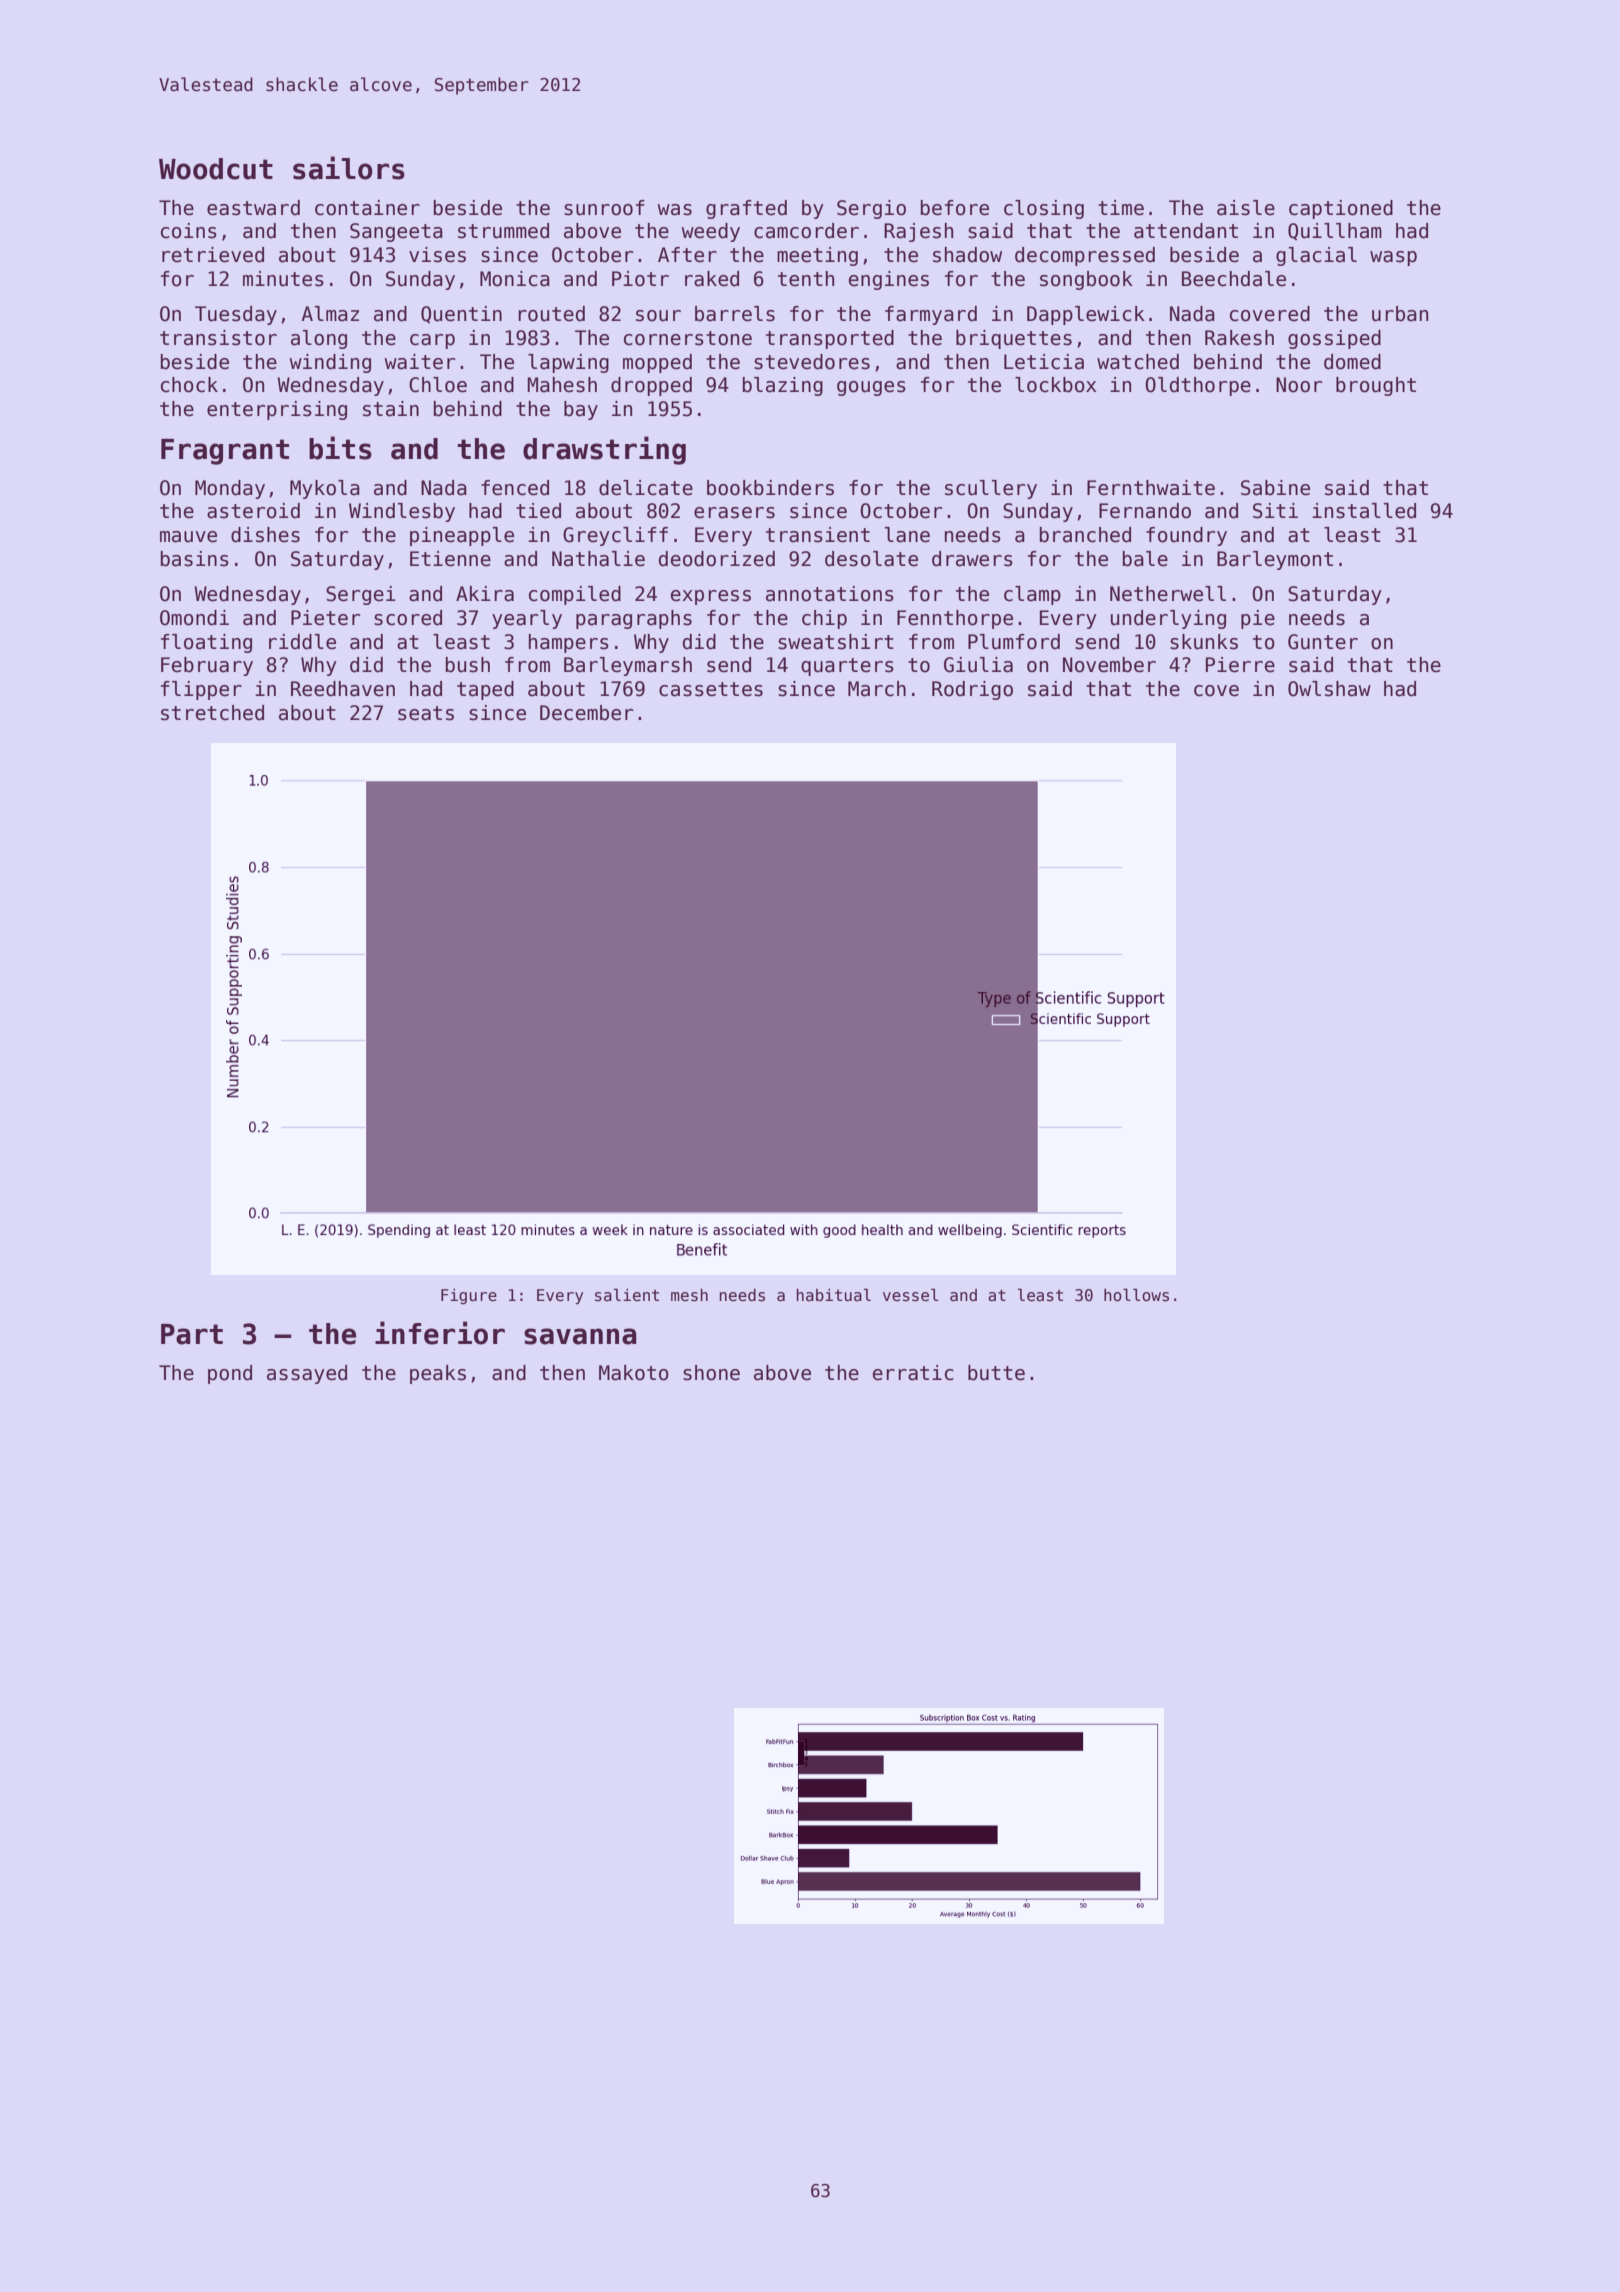 The height and width of the screenshot is (2292, 1620). What do you see at coordinates (913, 1373) in the screenshot?
I see `erratic` at bounding box center [913, 1373].
